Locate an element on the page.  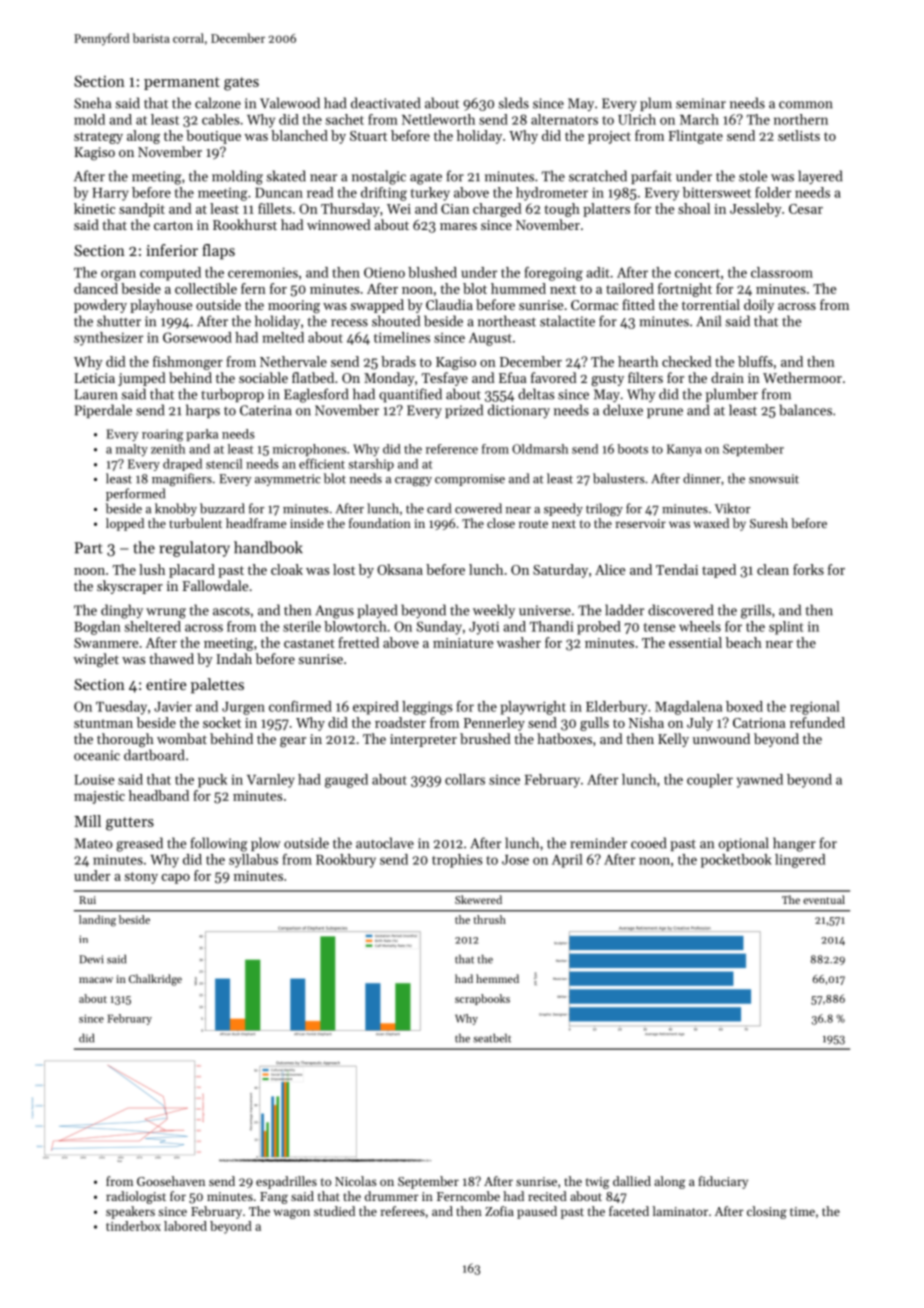
eventual is located at coordinates (824, 899).
